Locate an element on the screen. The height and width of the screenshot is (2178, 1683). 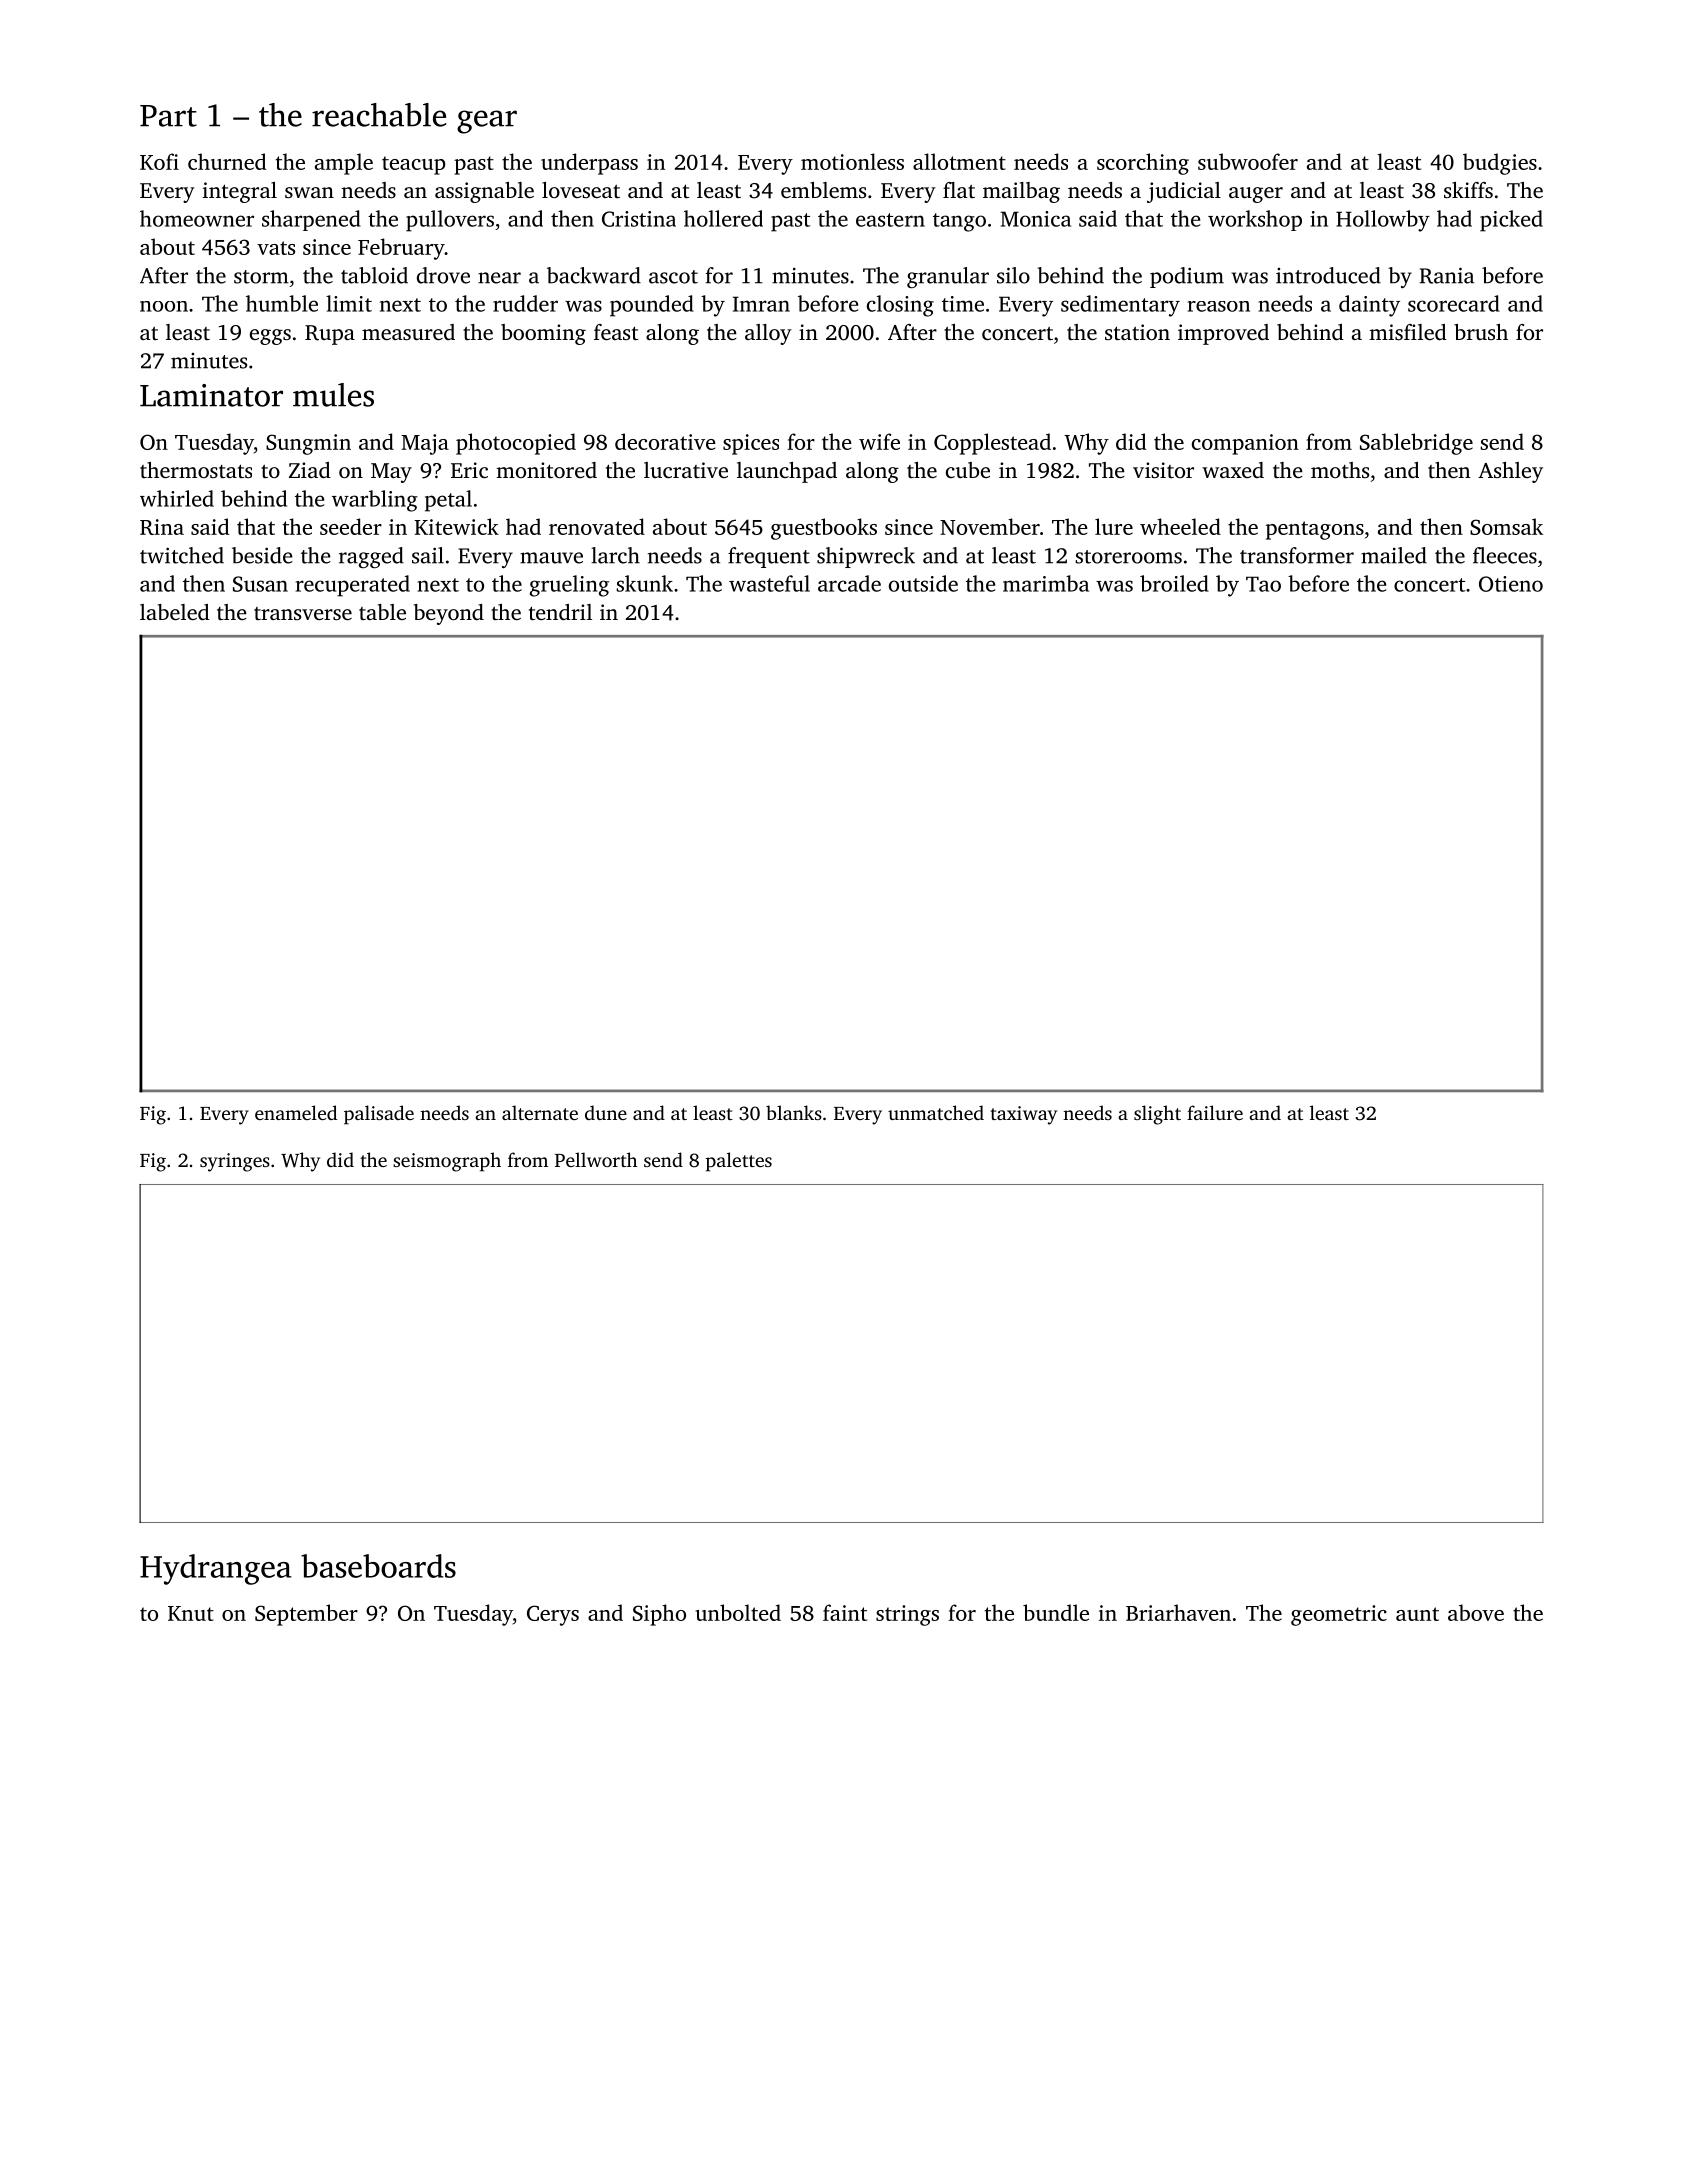
labeled is located at coordinates (175, 612).
